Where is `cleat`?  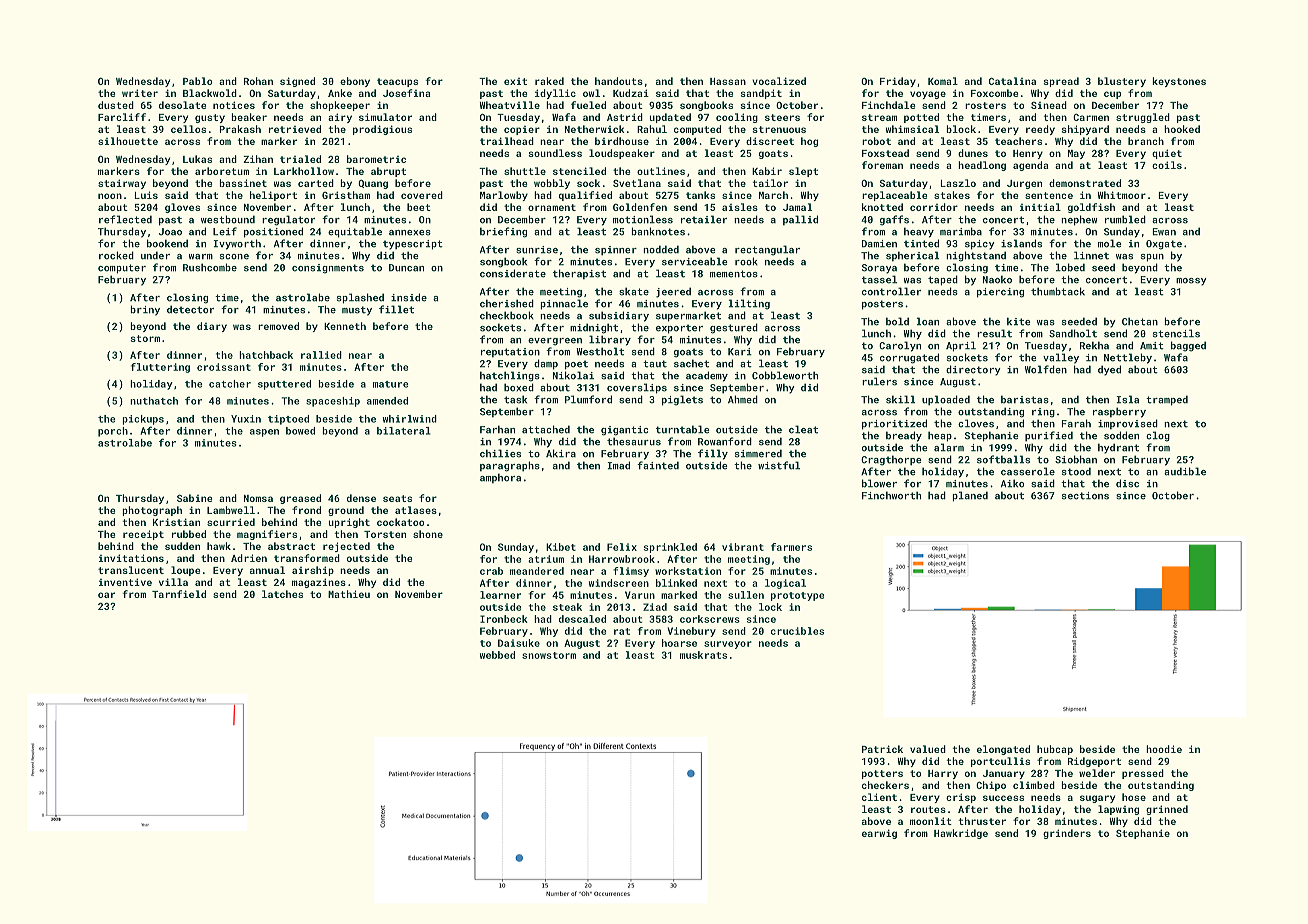
cleat is located at coordinates (803, 429).
